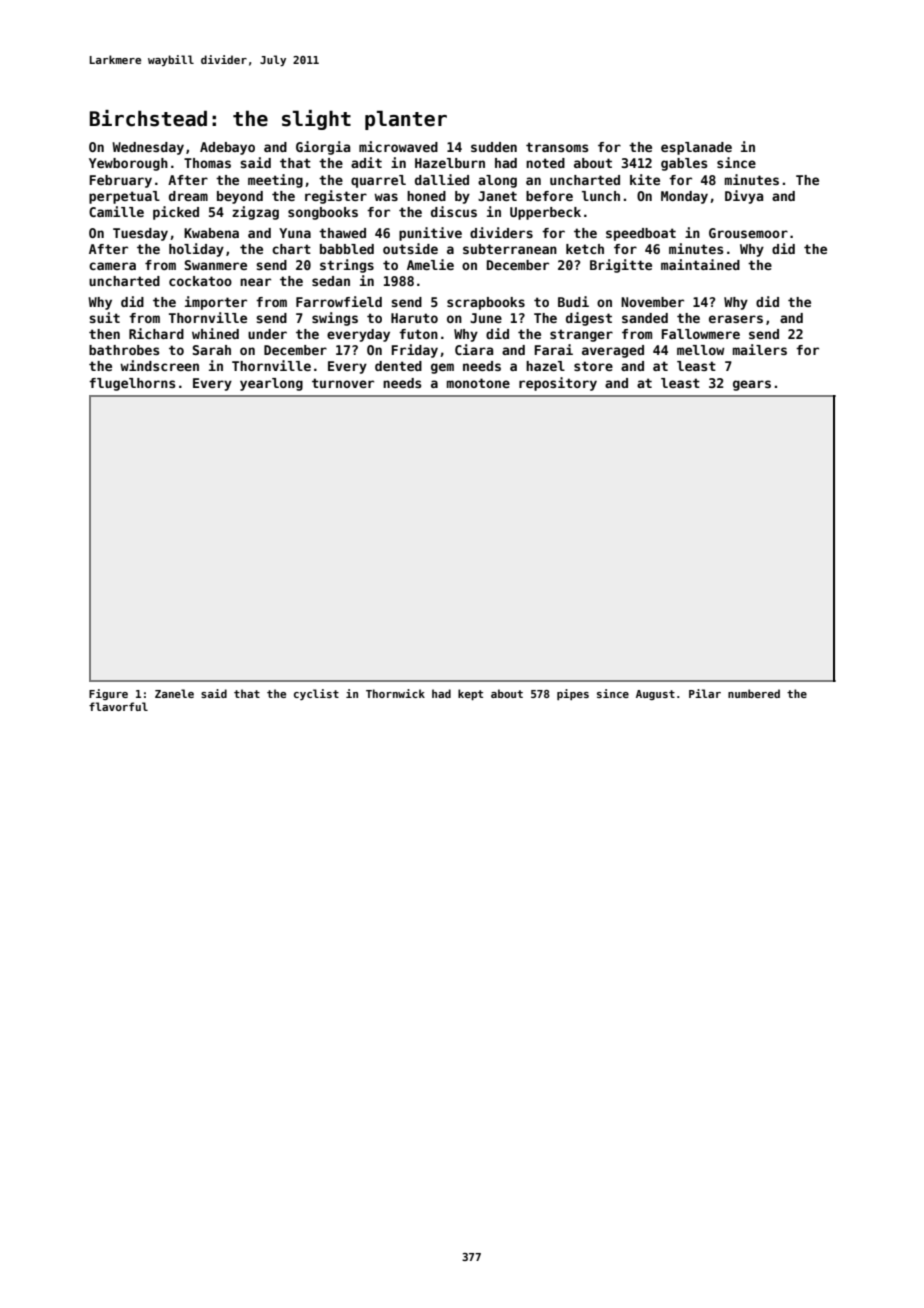 Image resolution: width=924 pixels, height=1308 pixels. I want to click on cockatoo, so click(200, 281).
